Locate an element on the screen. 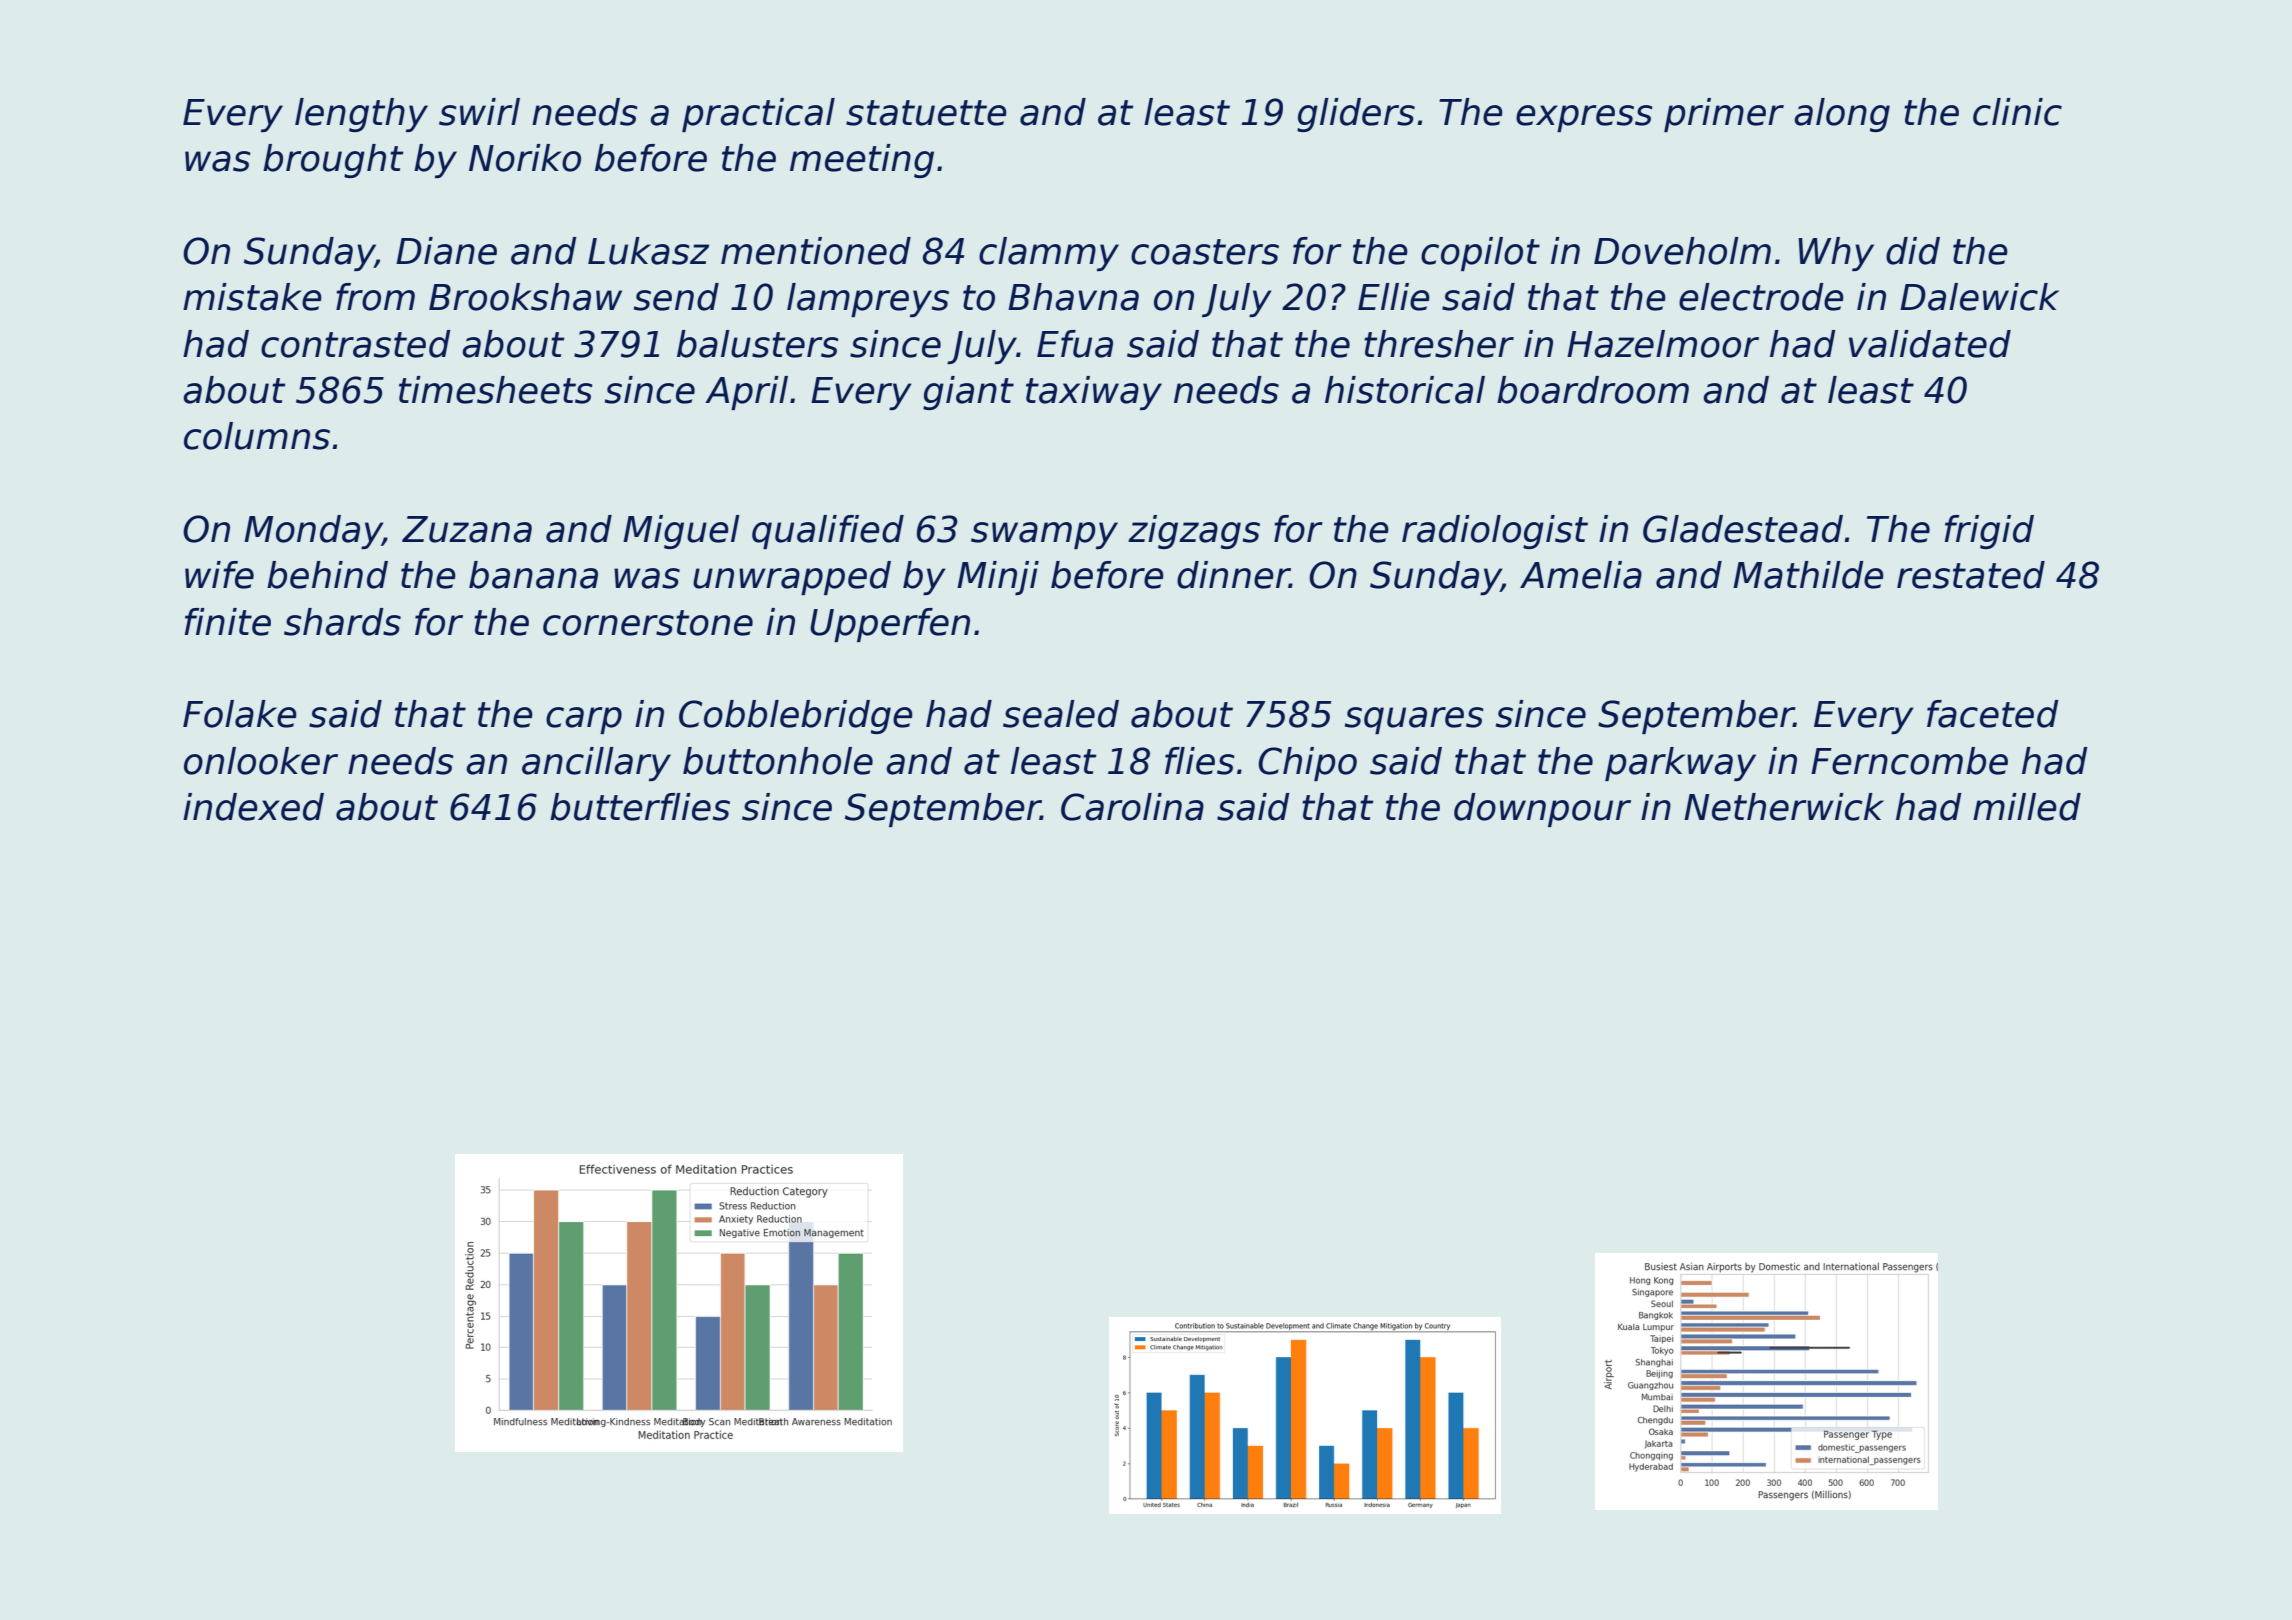 This screenshot has height=1620, width=2292. Doveholm is located at coordinates (1682, 251).
